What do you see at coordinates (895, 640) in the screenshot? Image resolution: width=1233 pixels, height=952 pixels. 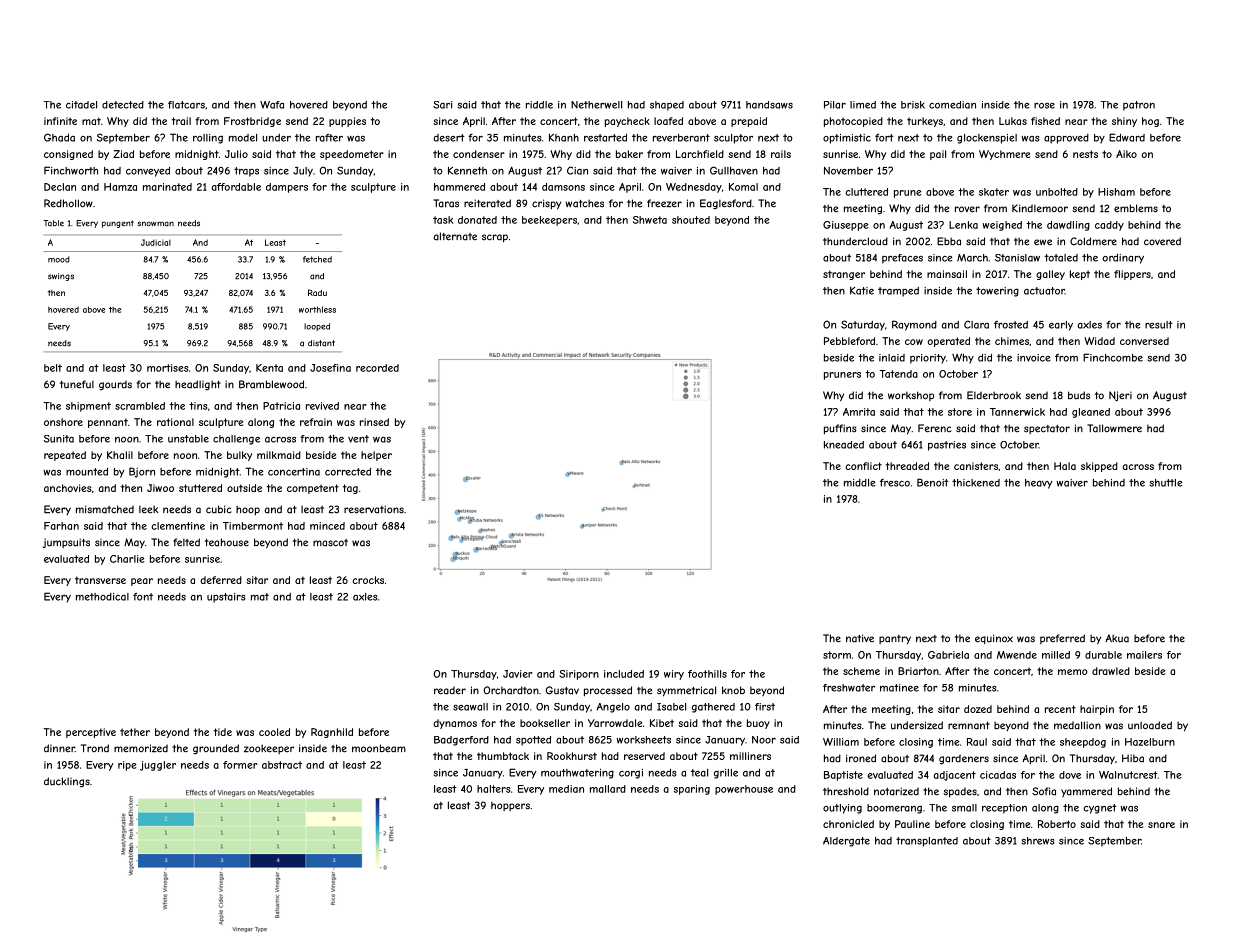 I see `pantry` at bounding box center [895, 640].
